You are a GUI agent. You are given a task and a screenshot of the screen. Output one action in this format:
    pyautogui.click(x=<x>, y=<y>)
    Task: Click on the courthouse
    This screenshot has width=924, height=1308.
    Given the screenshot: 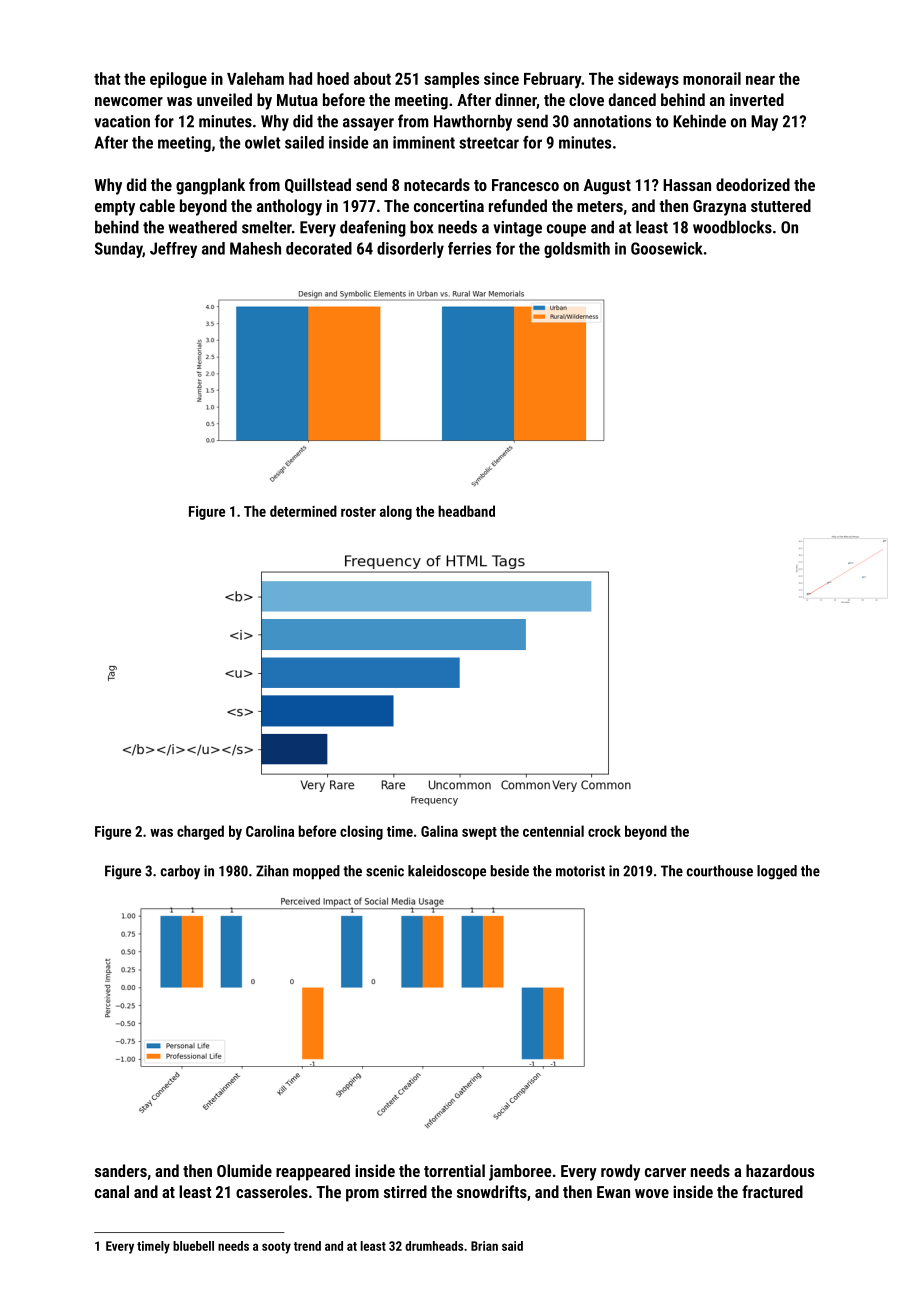 What is the action you would take?
    pyautogui.click(x=720, y=871)
